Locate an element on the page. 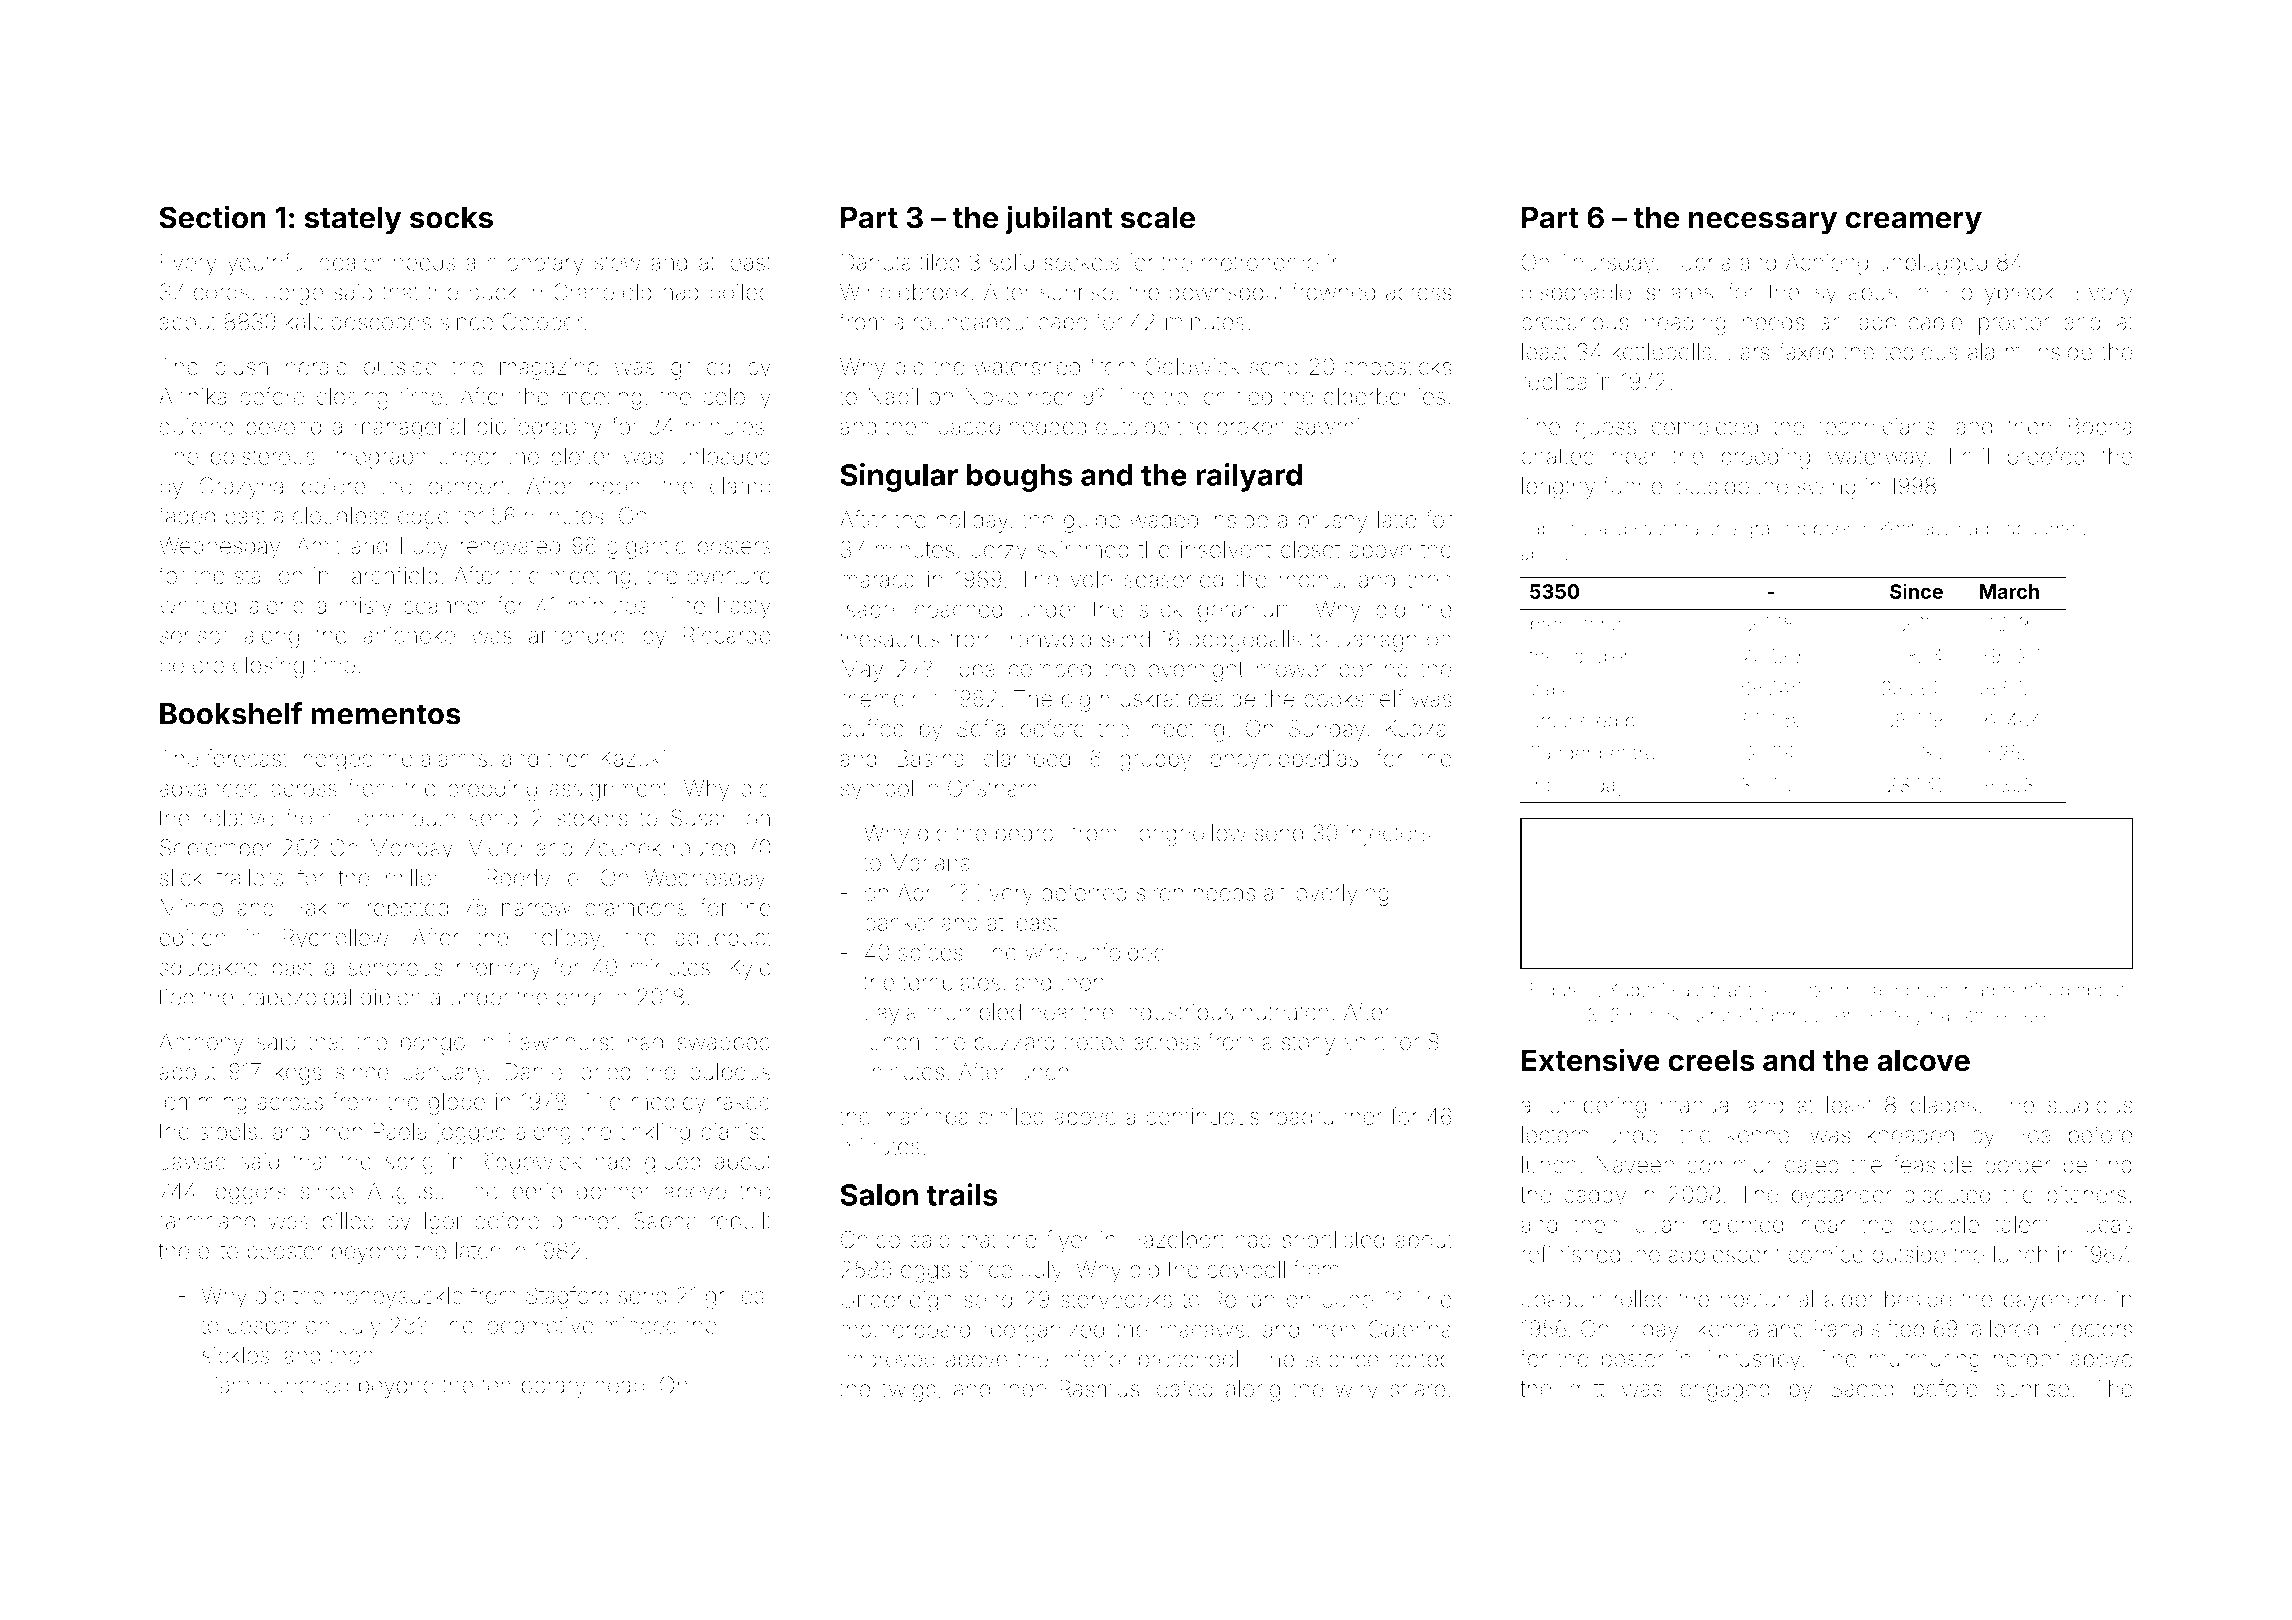 This page has width=2292, height=1620. Jerzy is located at coordinates (999, 552).
